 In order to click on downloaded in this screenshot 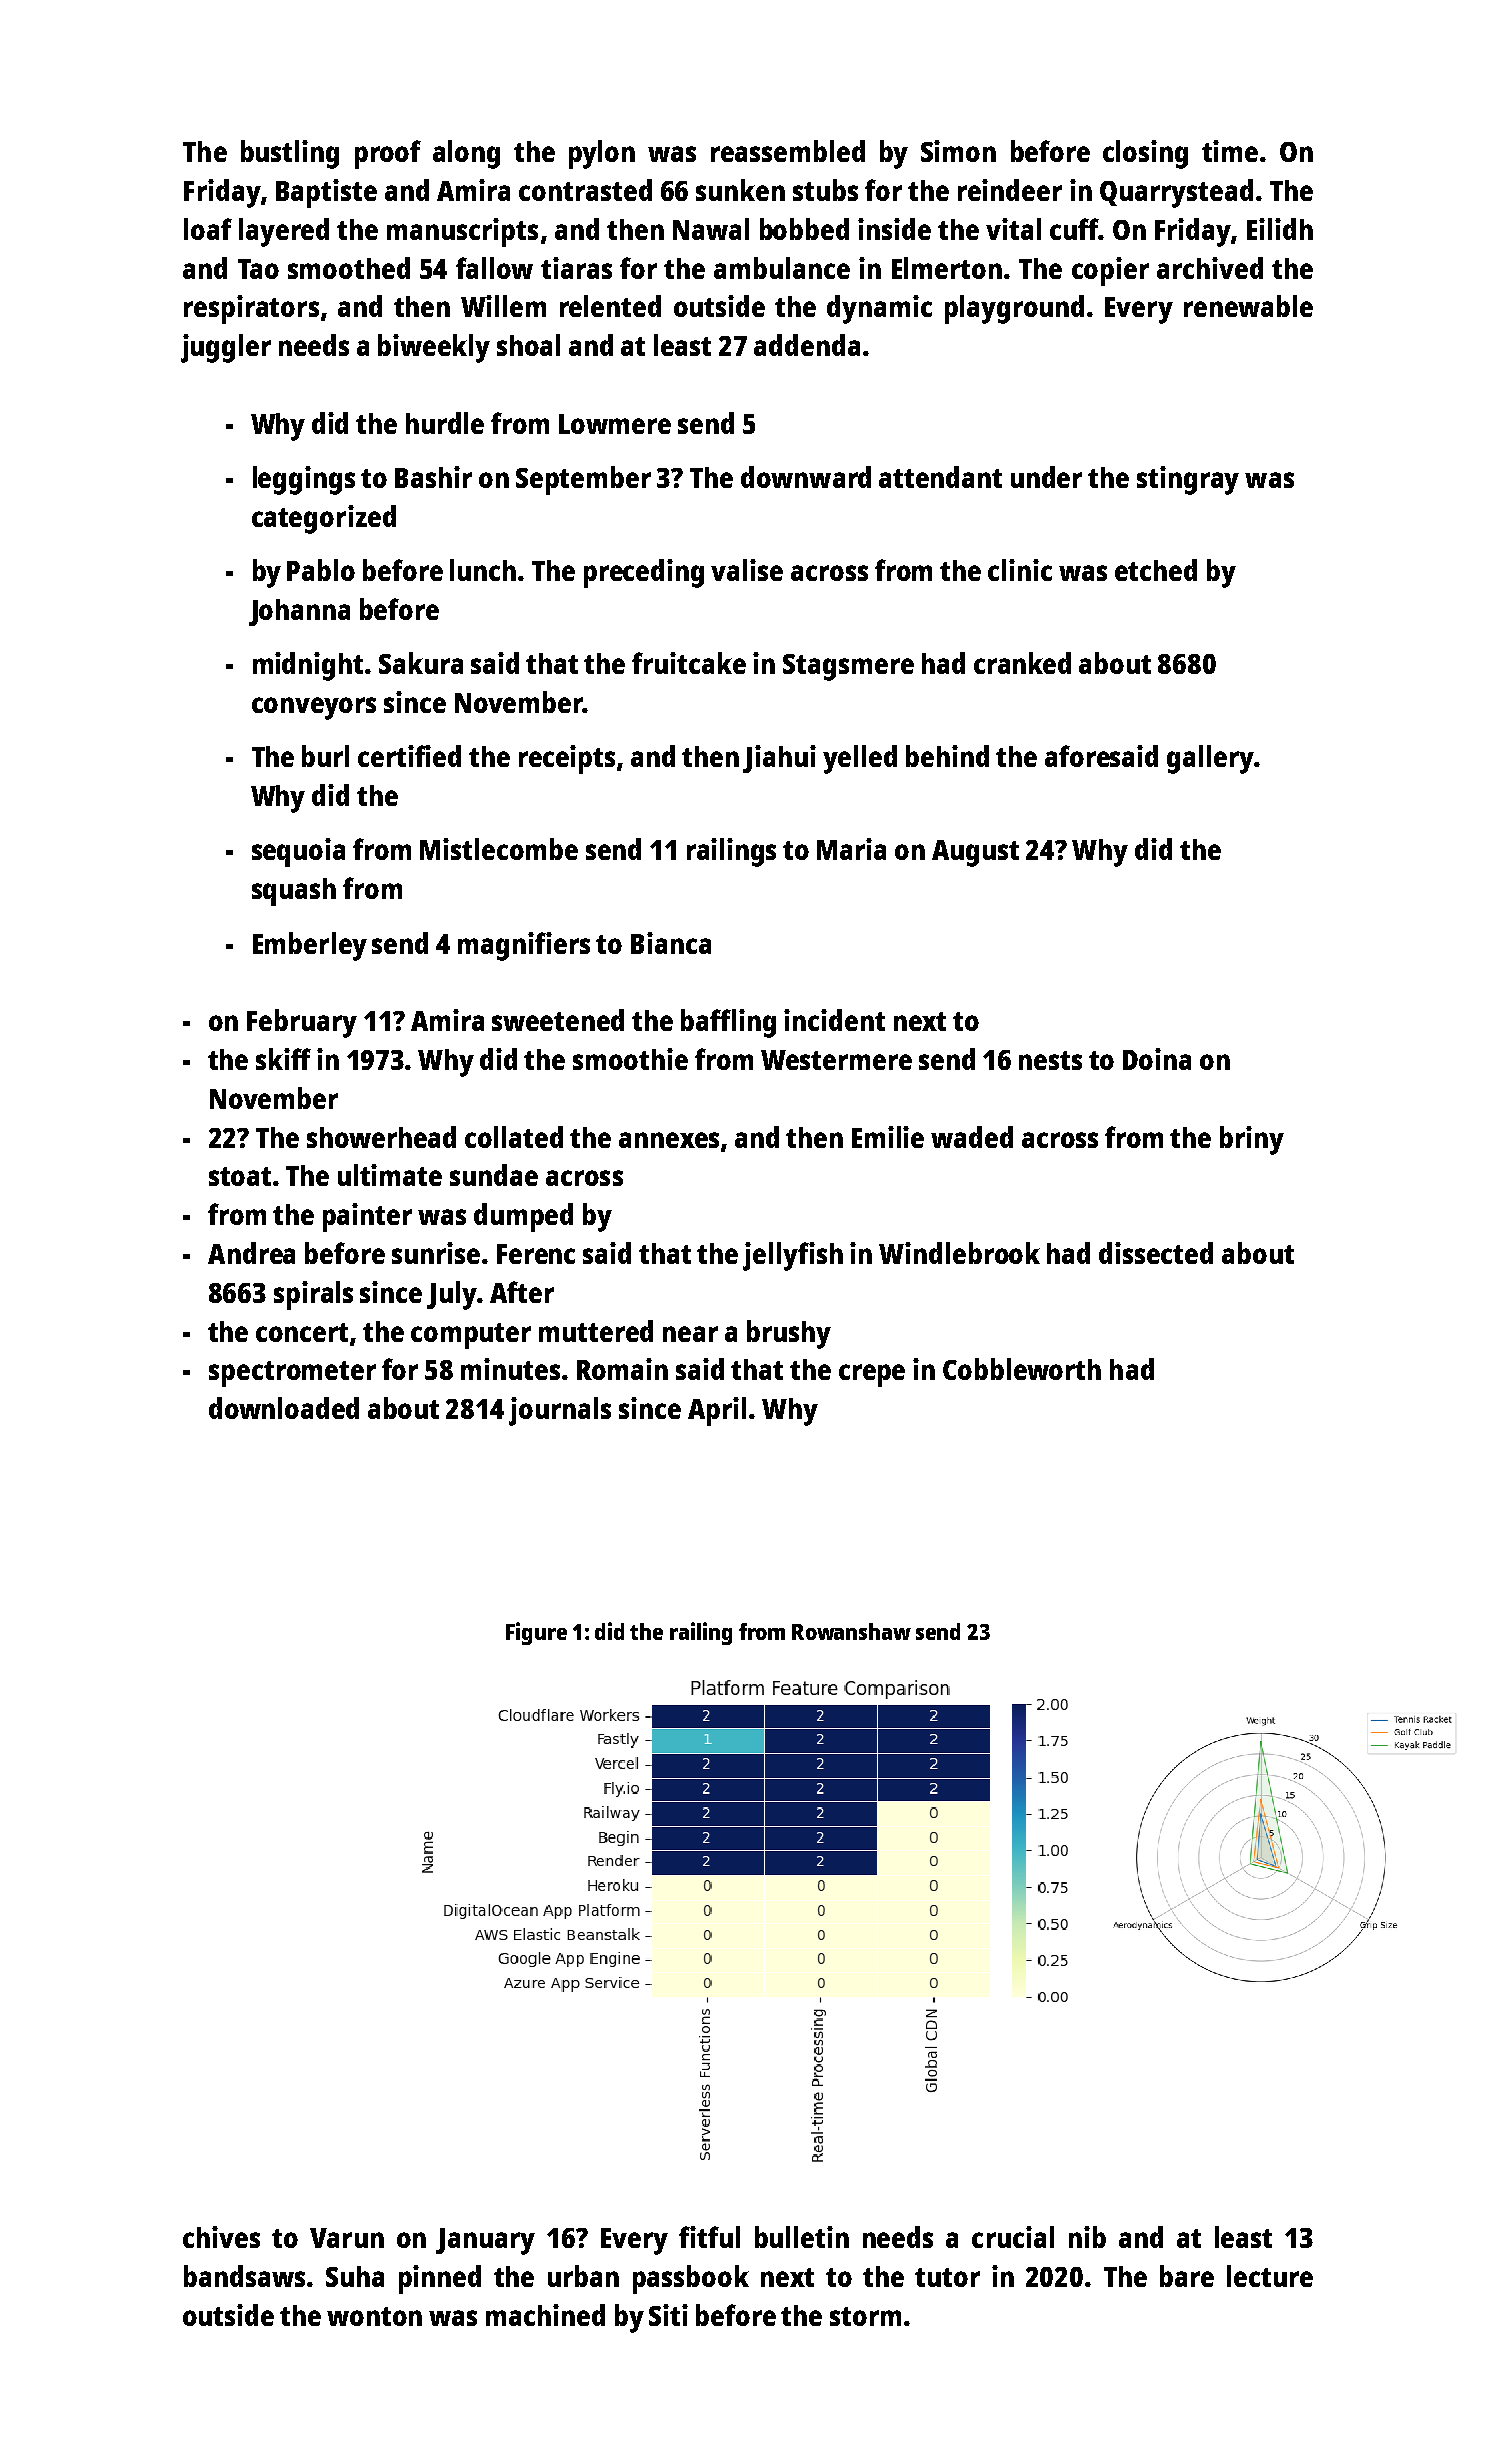, I will do `click(284, 1408)`.
